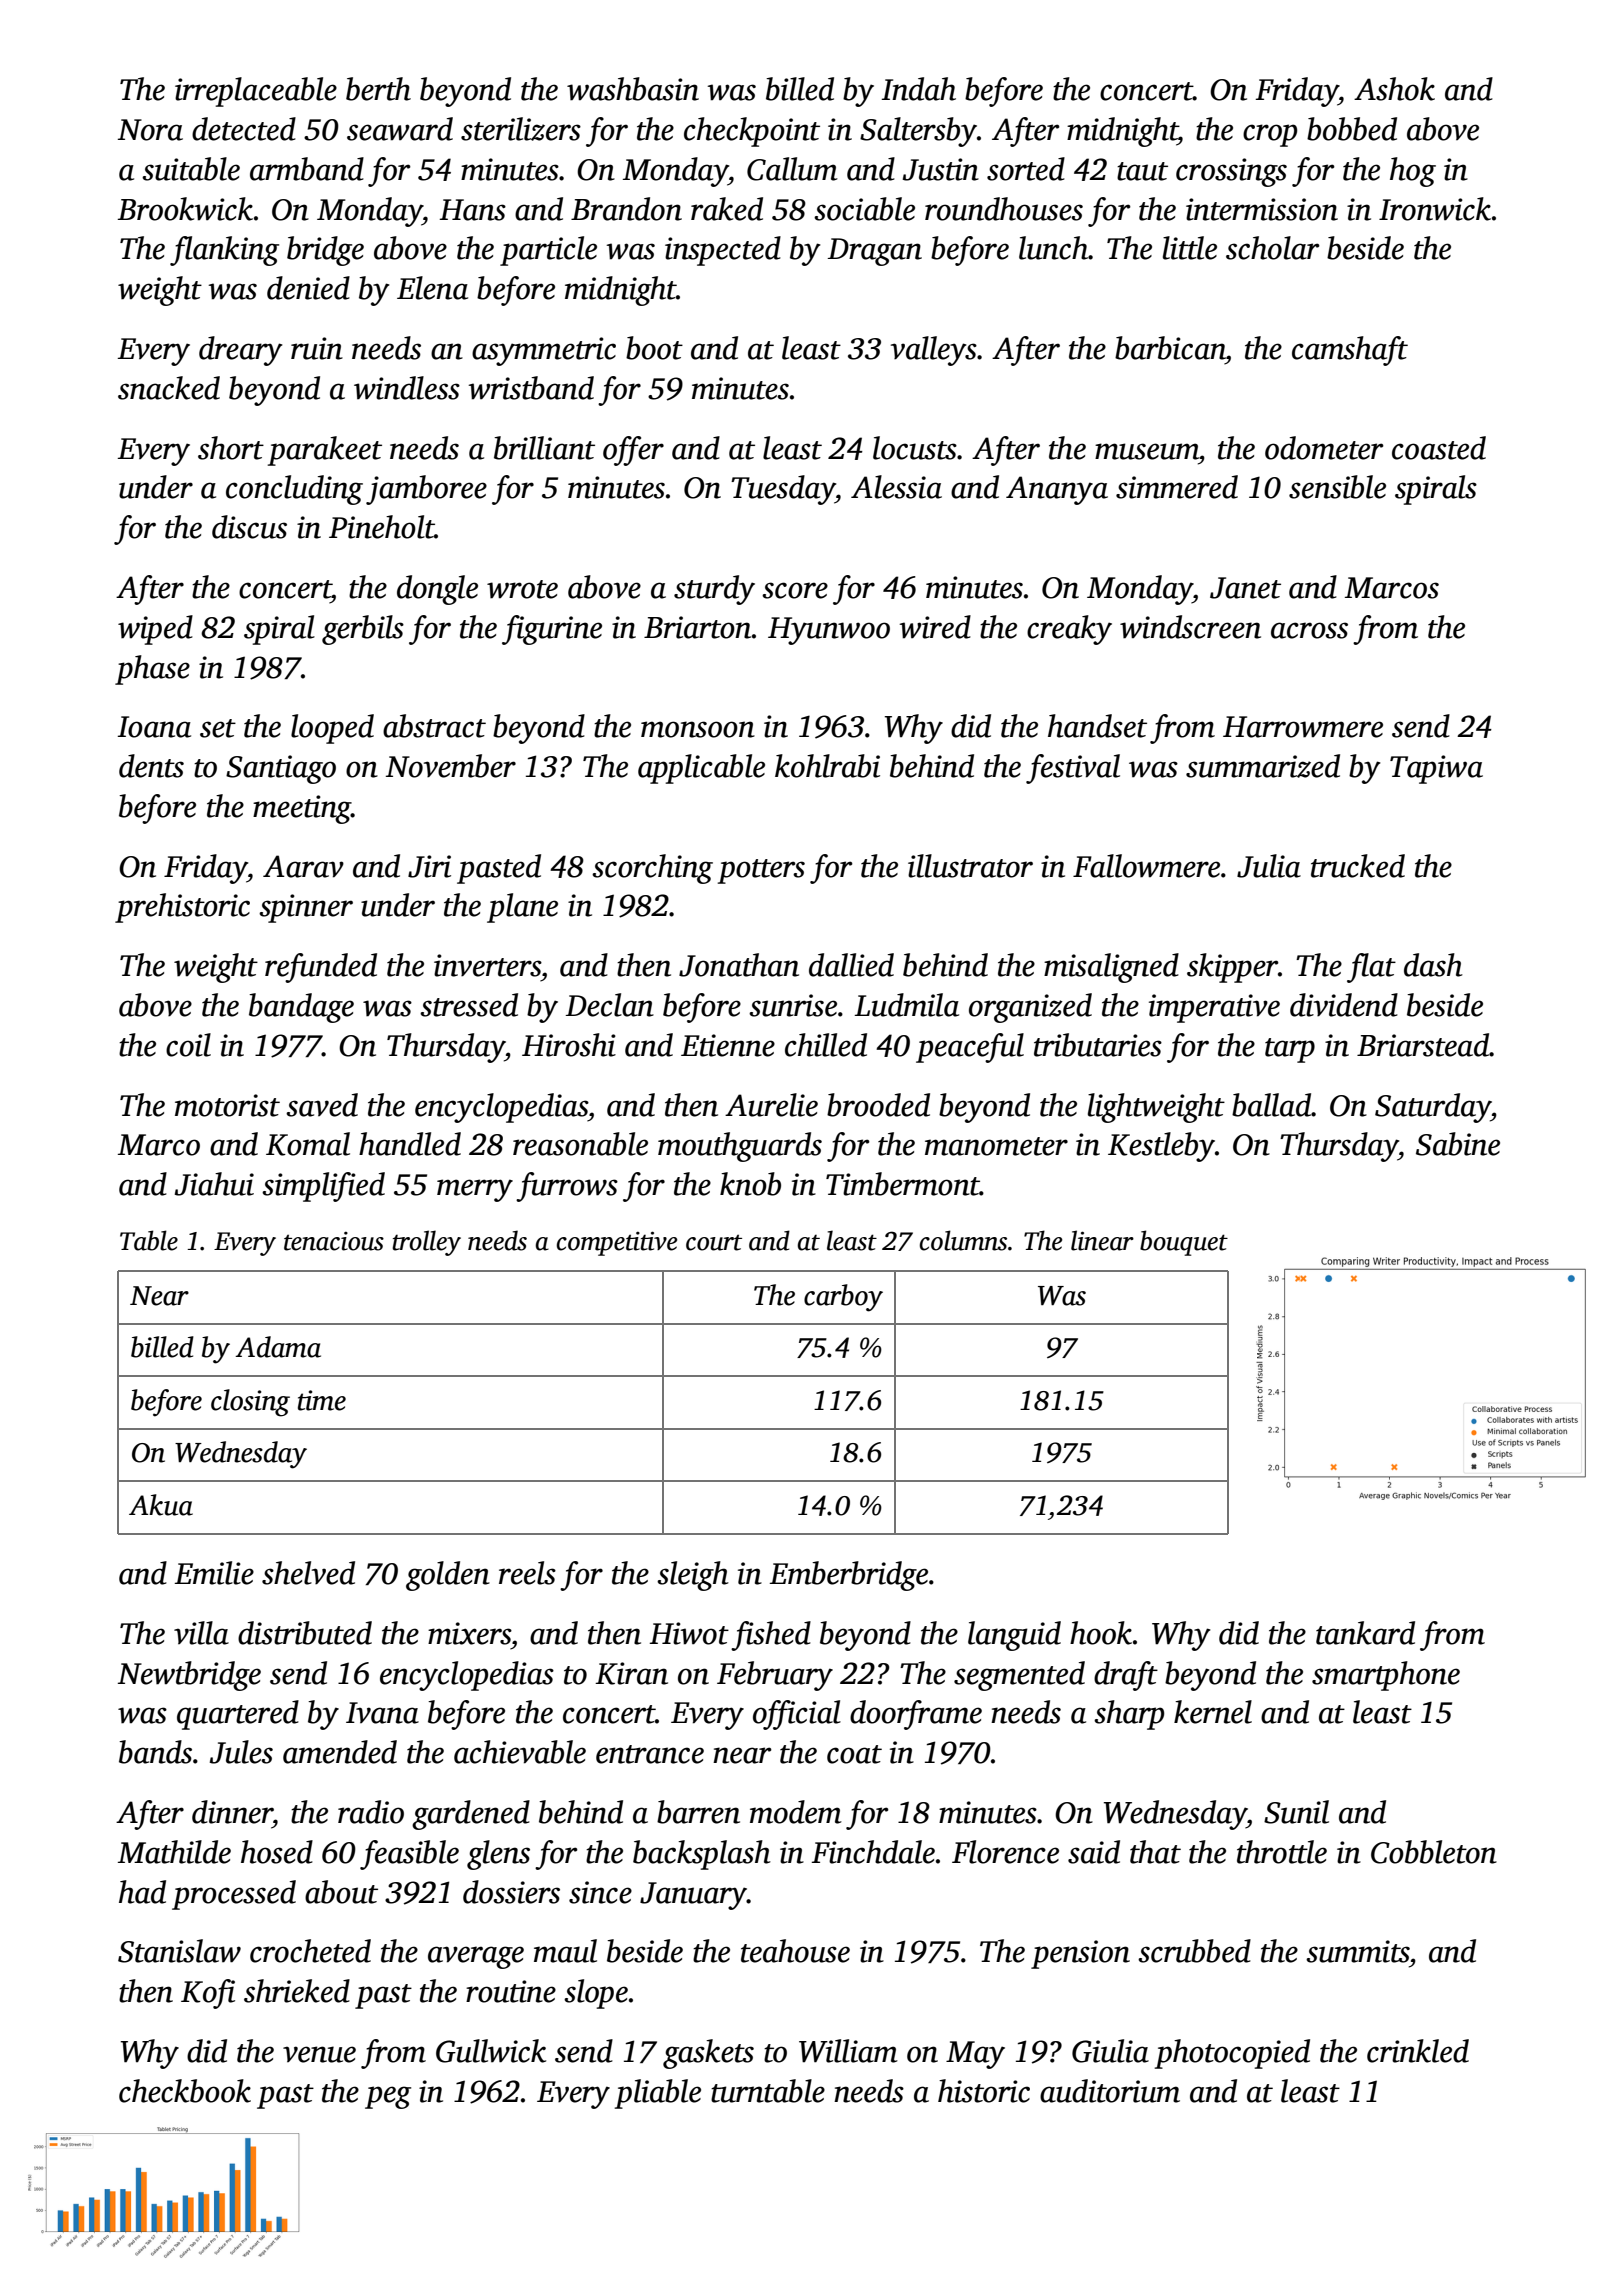  Describe the element at coordinates (963, 1240) in the document. I see `columns` at that location.
